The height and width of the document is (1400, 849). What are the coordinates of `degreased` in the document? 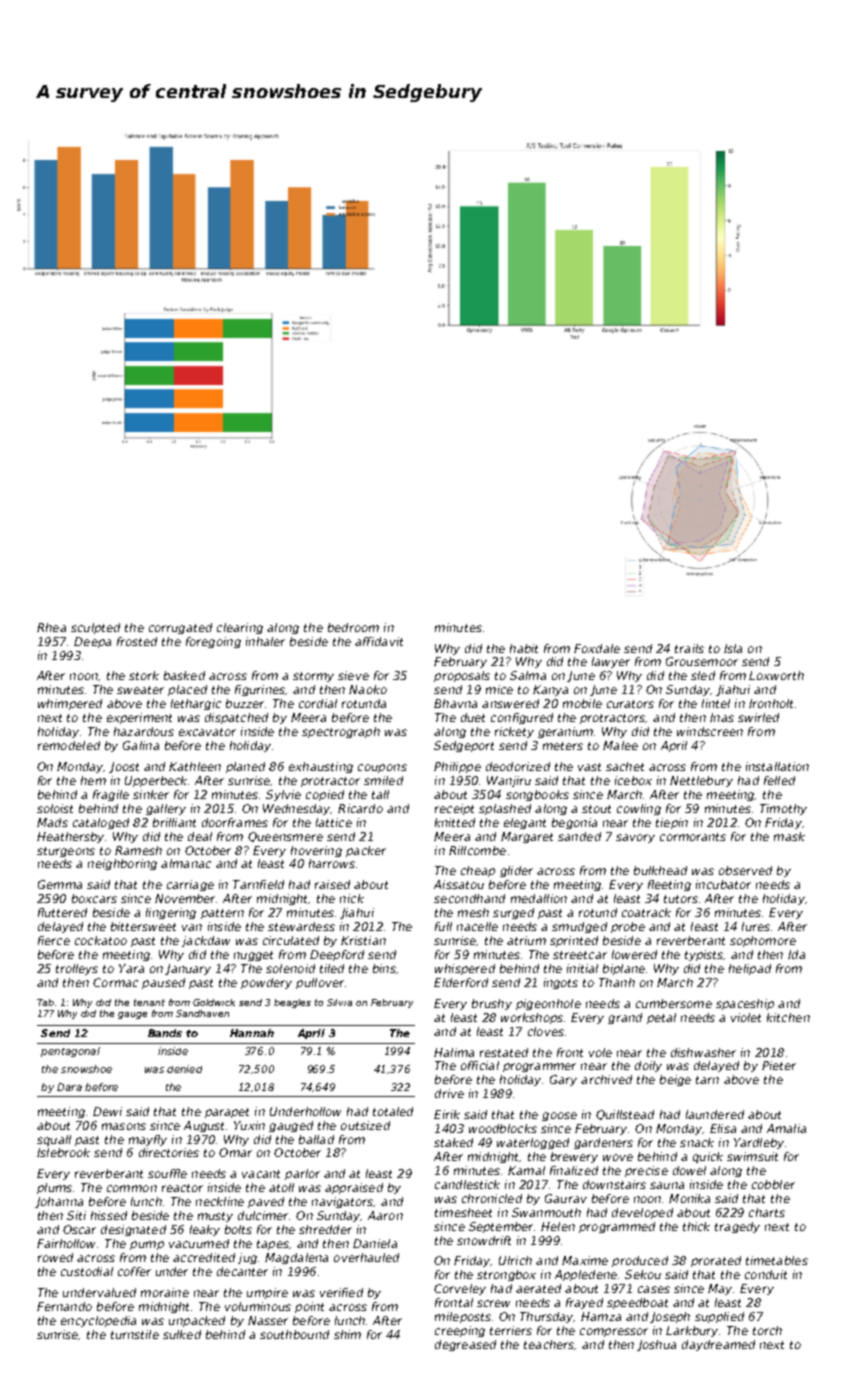 It's located at (465, 1345).
